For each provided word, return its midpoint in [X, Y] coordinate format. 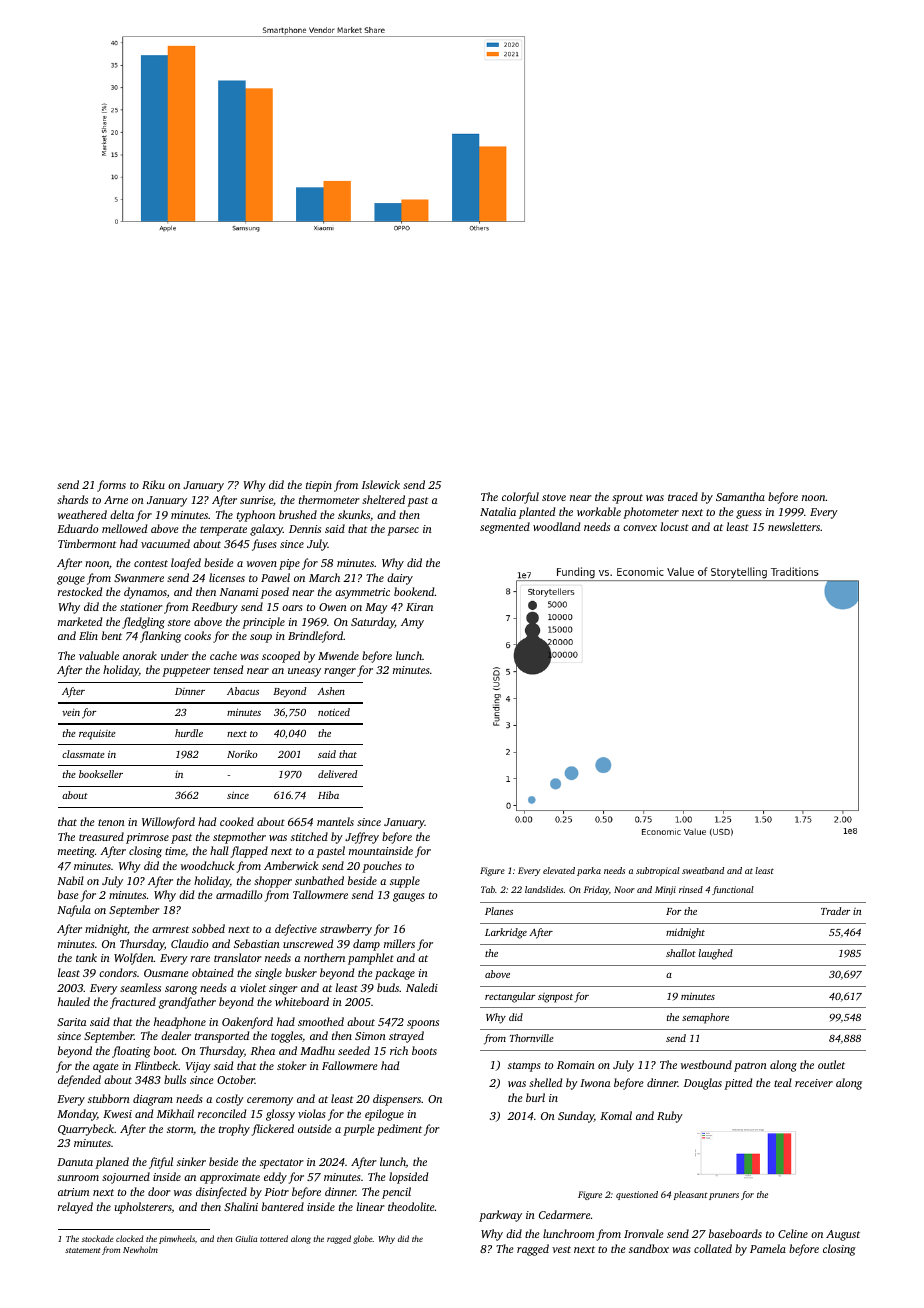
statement [83, 1250]
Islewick [381, 484]
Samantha [740, 496]
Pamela [768, 1248]
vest [561, 1249]
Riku [153, 484]
